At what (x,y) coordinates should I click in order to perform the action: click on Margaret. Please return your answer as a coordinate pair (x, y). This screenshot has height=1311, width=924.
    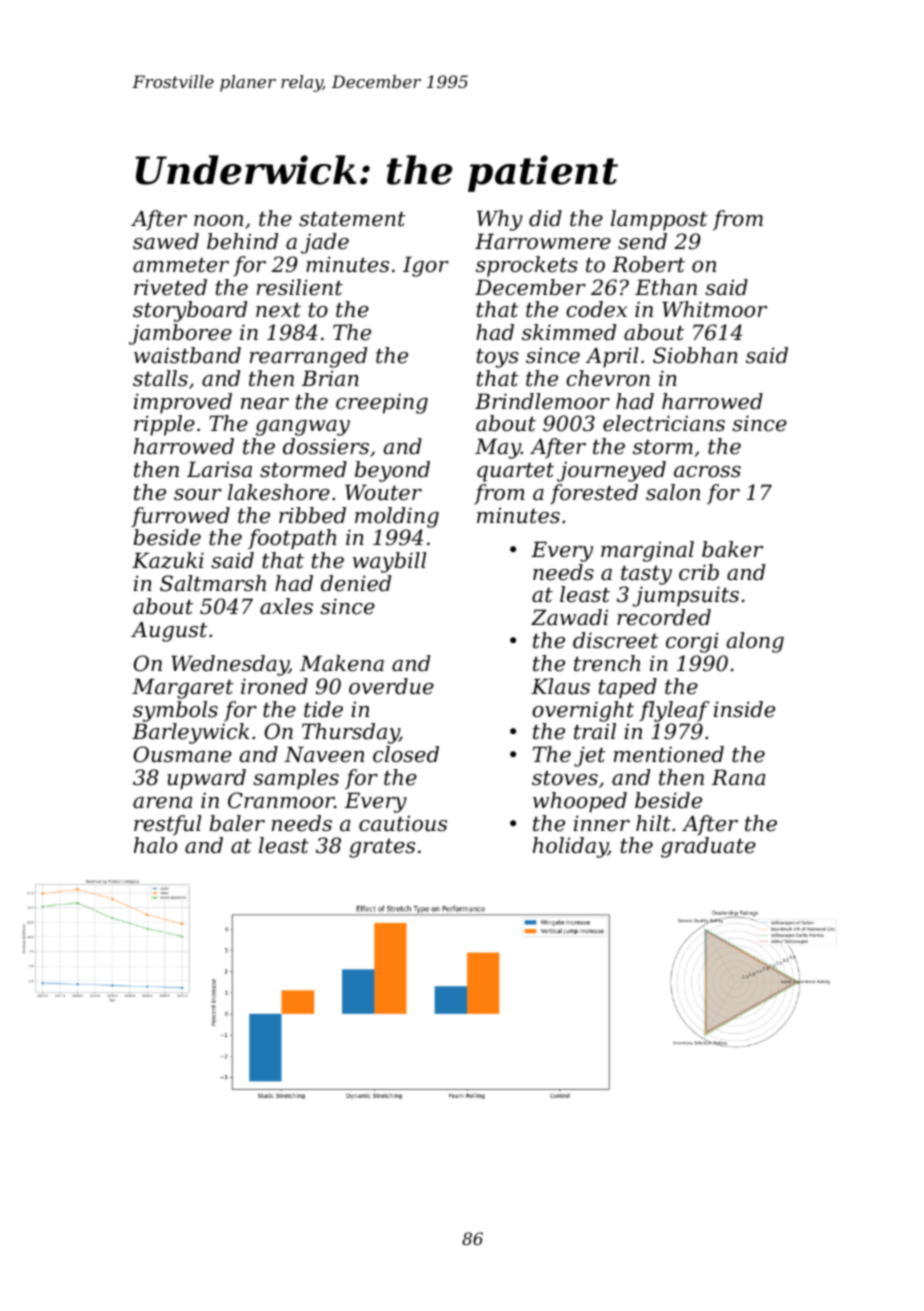
    Looking at the image, I should click on (183, 688).
